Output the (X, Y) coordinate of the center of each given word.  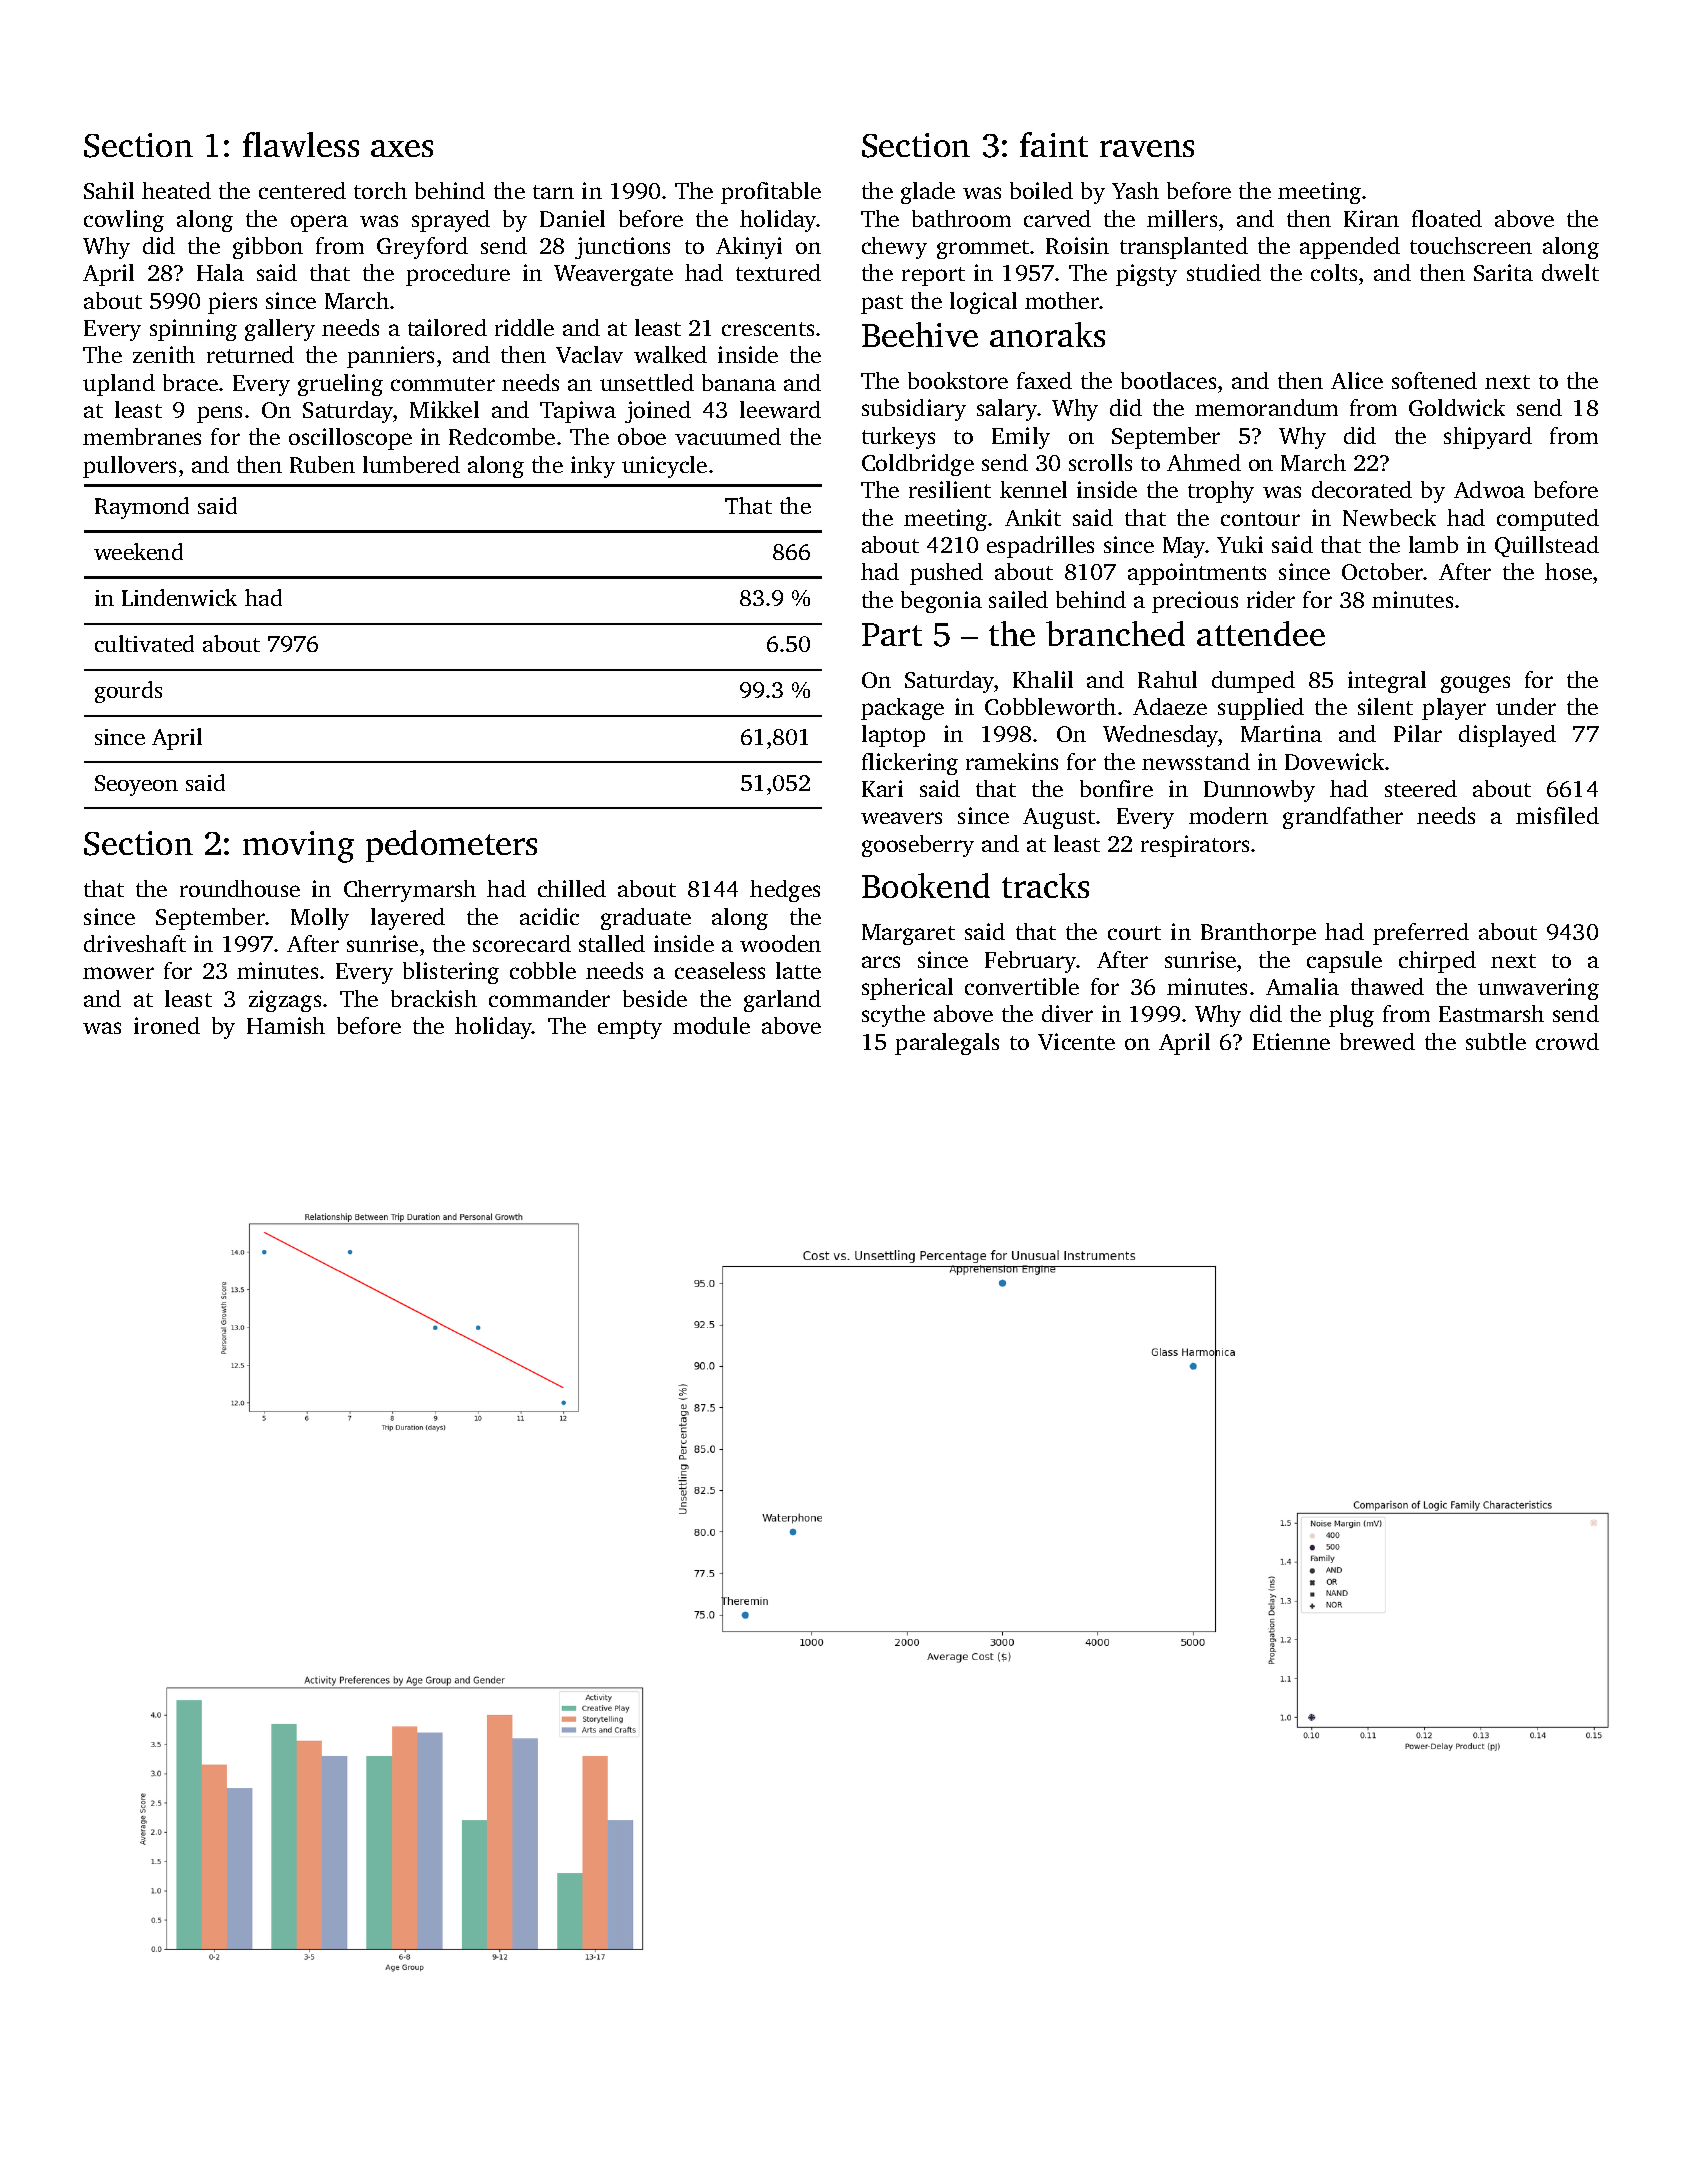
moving (298, 847)
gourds (128, 692)
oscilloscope (350, 439)
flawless (301, 144)
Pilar (1418, 733)
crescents (768, 329)
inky (593, 467)
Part (892, 634)
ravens (1147, 148)
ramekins (1012, 761)
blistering (451, 973)
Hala (220, 272)
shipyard (1488, 438)
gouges (1475, 684)
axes (402, 148)
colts (1334, 272)
